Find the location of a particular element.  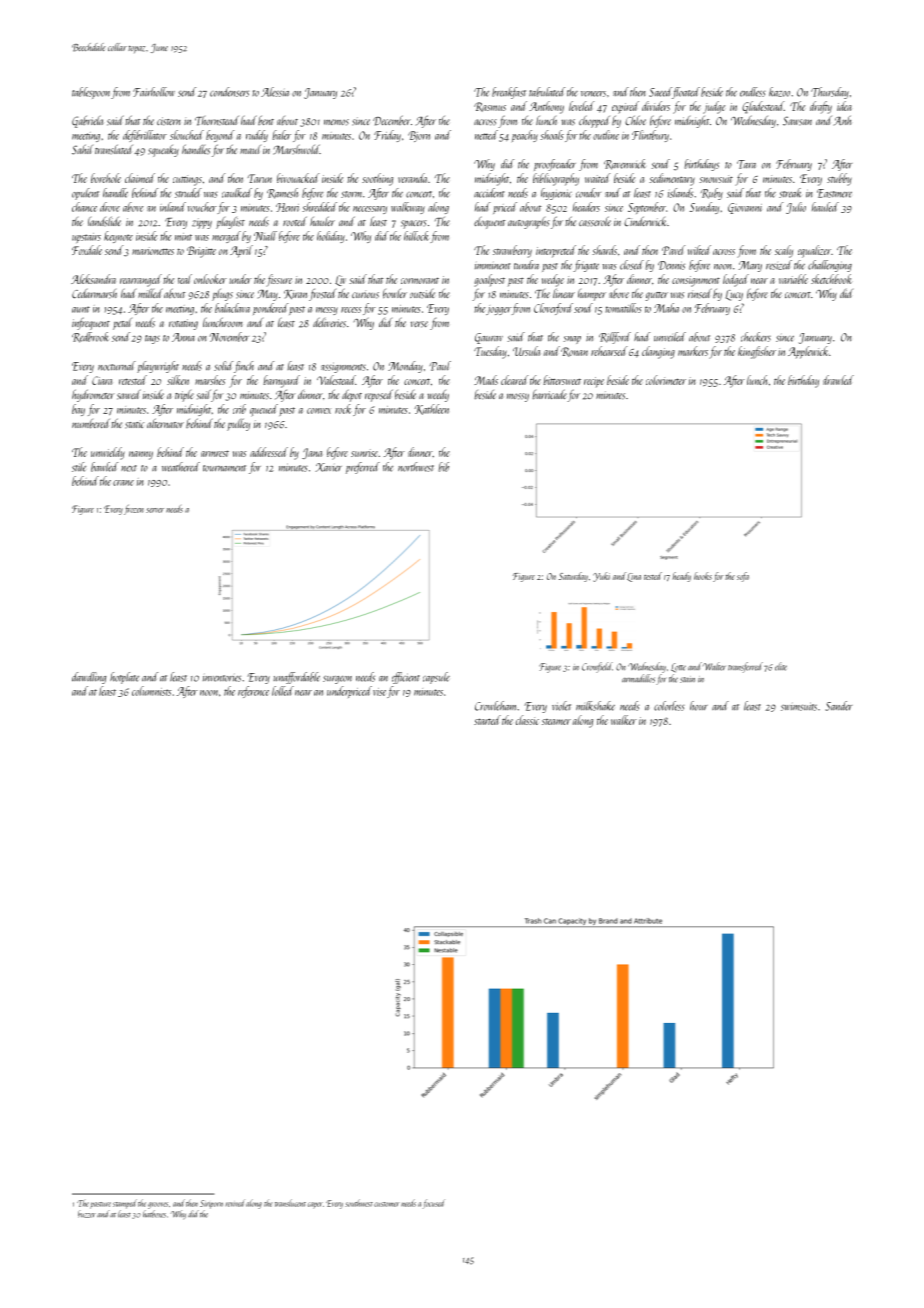

zippy is located at coordinates (202, 223).
